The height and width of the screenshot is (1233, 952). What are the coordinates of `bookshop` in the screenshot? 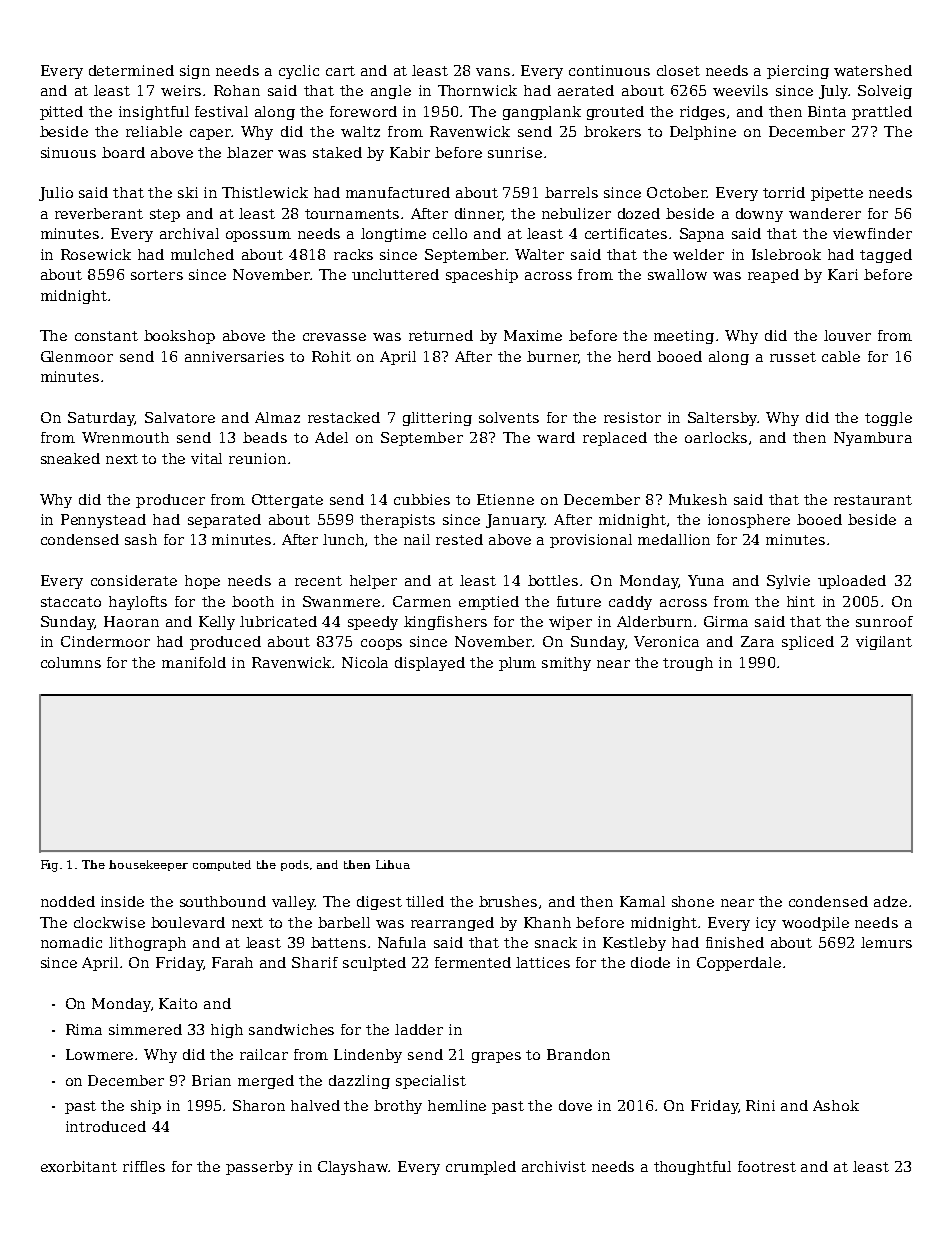 It's located at (179, 337).
